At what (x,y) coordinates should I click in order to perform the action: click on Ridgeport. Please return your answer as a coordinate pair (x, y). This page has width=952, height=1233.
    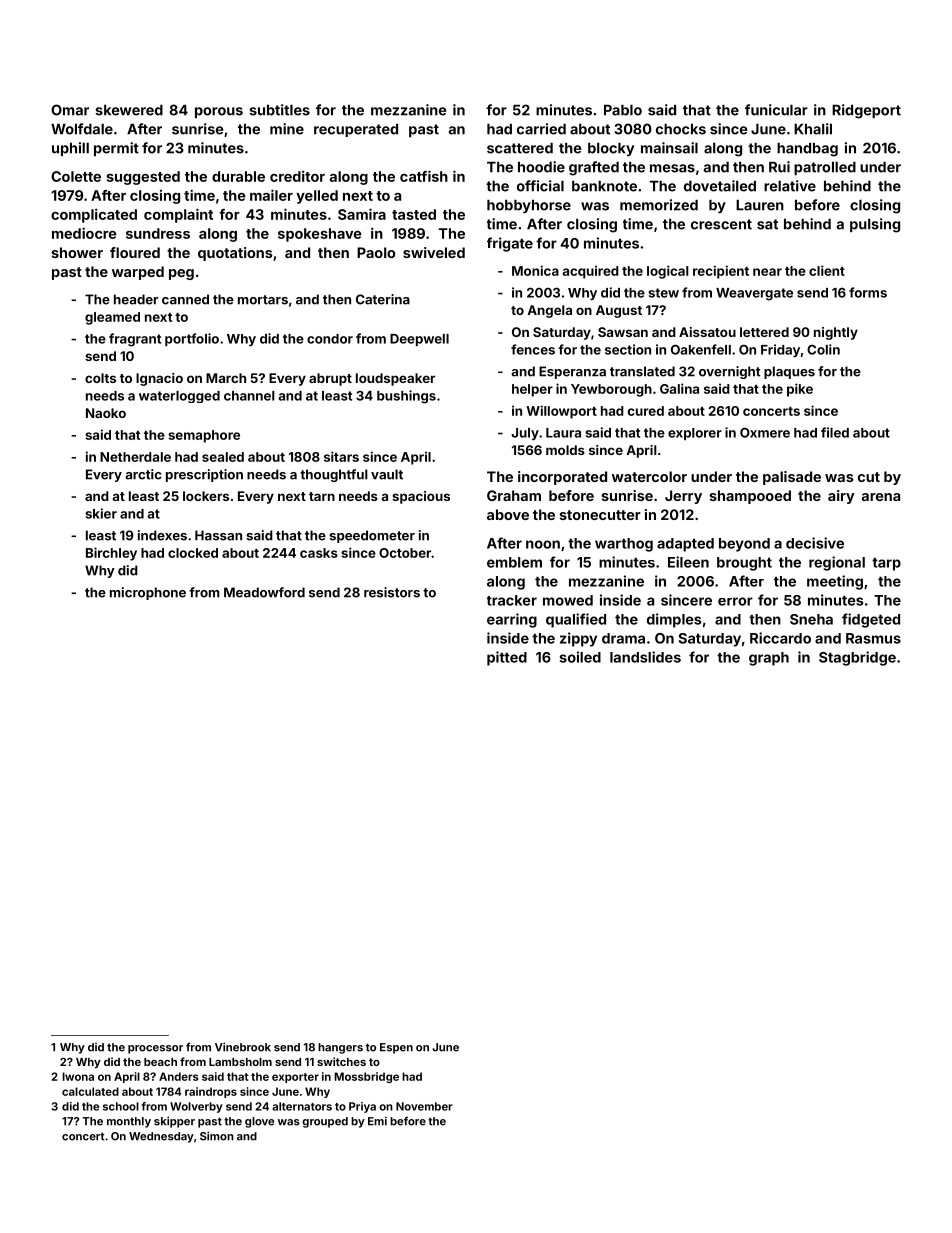
    Looking at the image, I should click on (866, 111).
